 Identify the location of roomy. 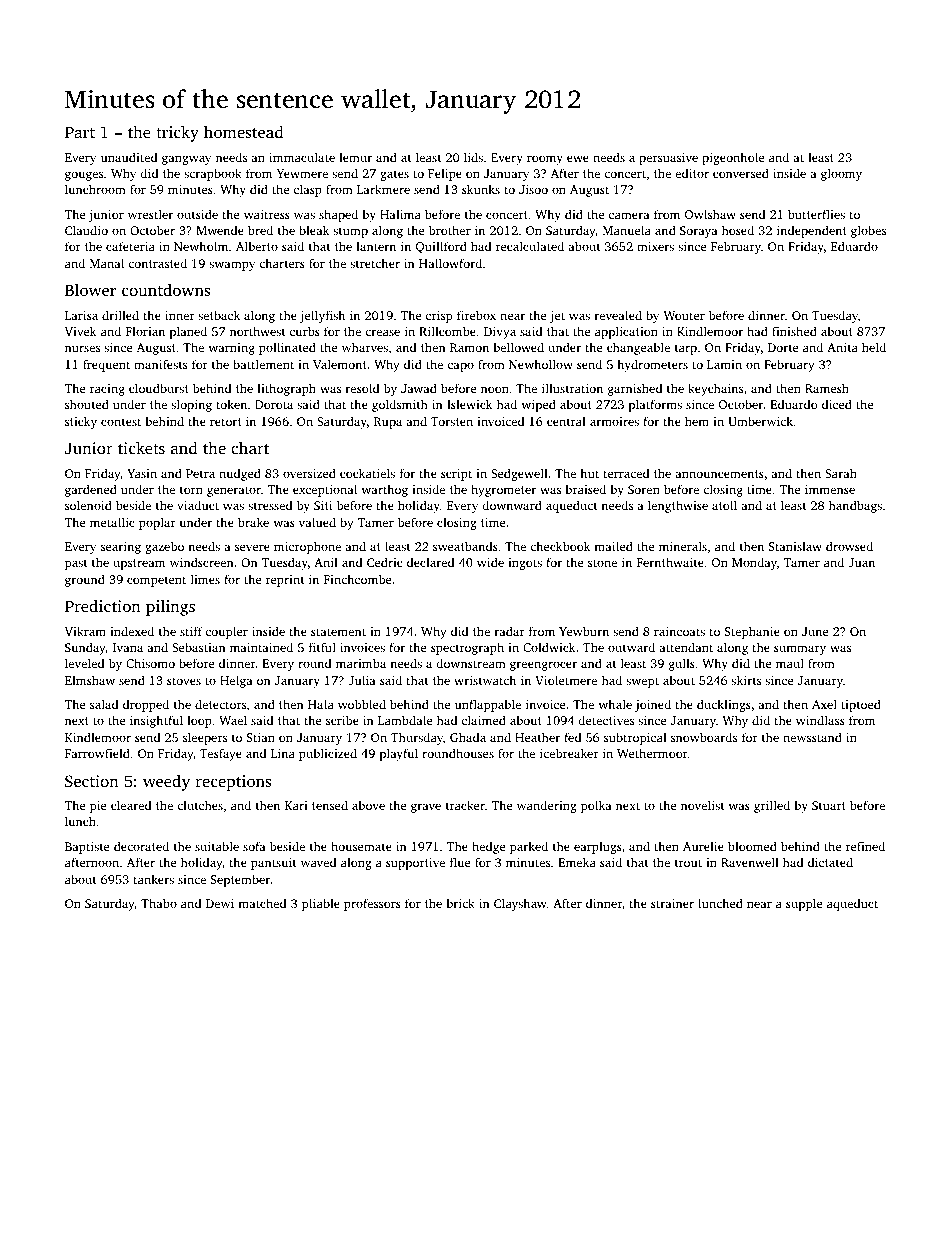
(545, 160).
